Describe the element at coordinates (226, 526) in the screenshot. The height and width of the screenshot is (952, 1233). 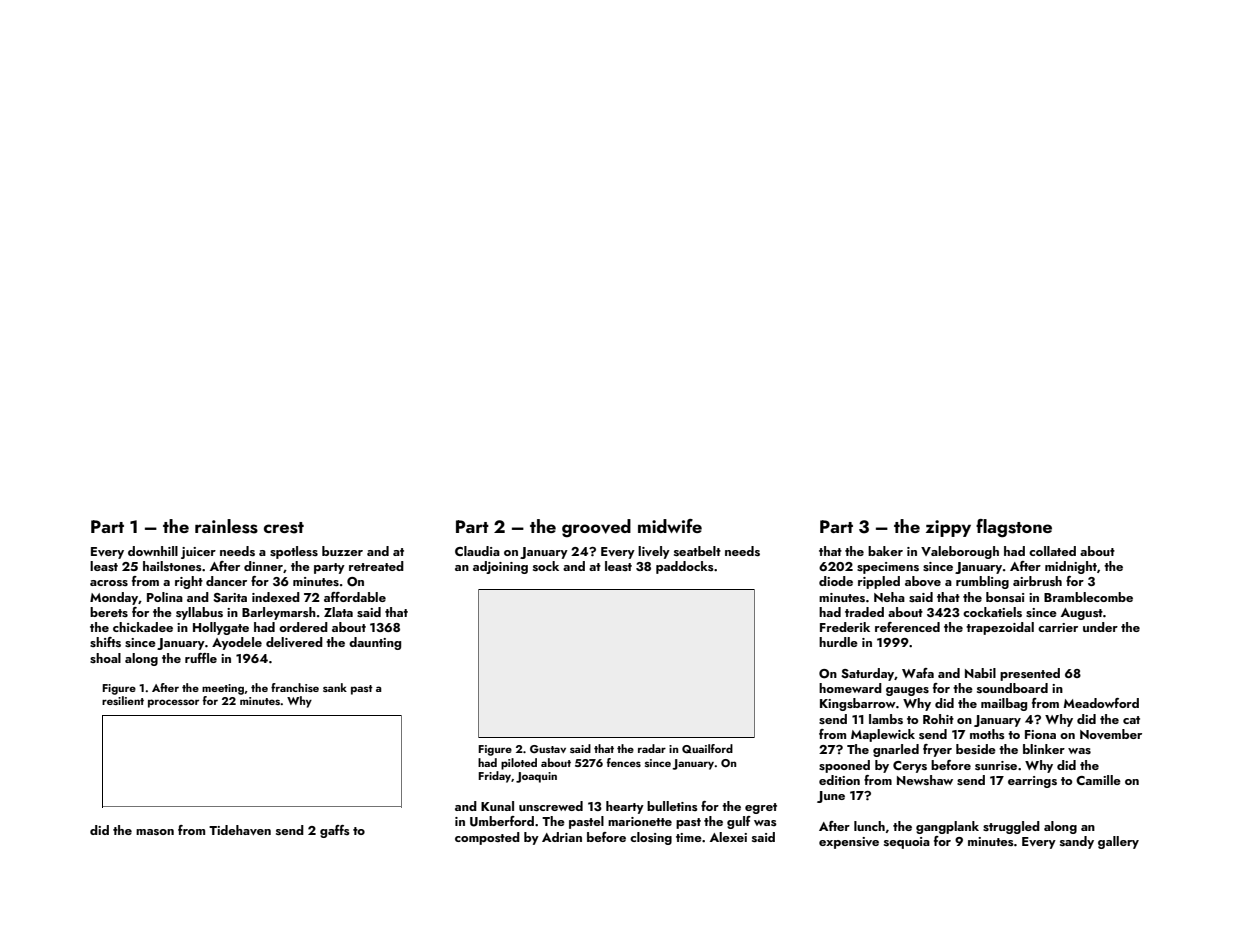
I see `rainless` at that location.
